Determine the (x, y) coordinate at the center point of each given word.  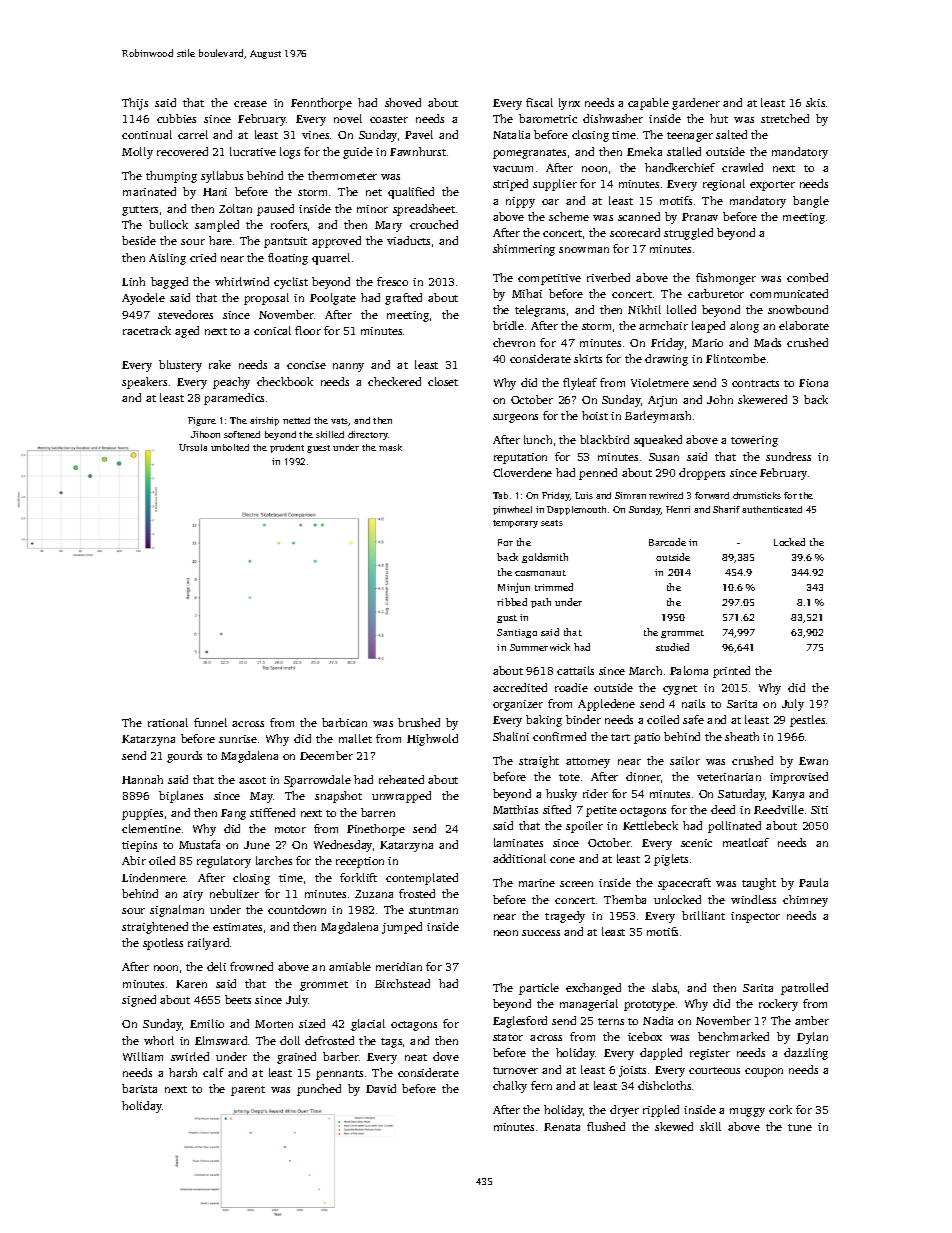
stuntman (433, 910)
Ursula (193, 447)
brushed (419, 722)
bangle (811, 202)
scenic (696, 843)
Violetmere (660, 382)
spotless (163, 944)
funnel (210, 722)
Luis (584, 495)
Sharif (726, 509)
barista (139, 1088)
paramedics (234, 399)
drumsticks (757, 495)
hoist (595, 415)
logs (290, 153)
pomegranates (529, 154)
